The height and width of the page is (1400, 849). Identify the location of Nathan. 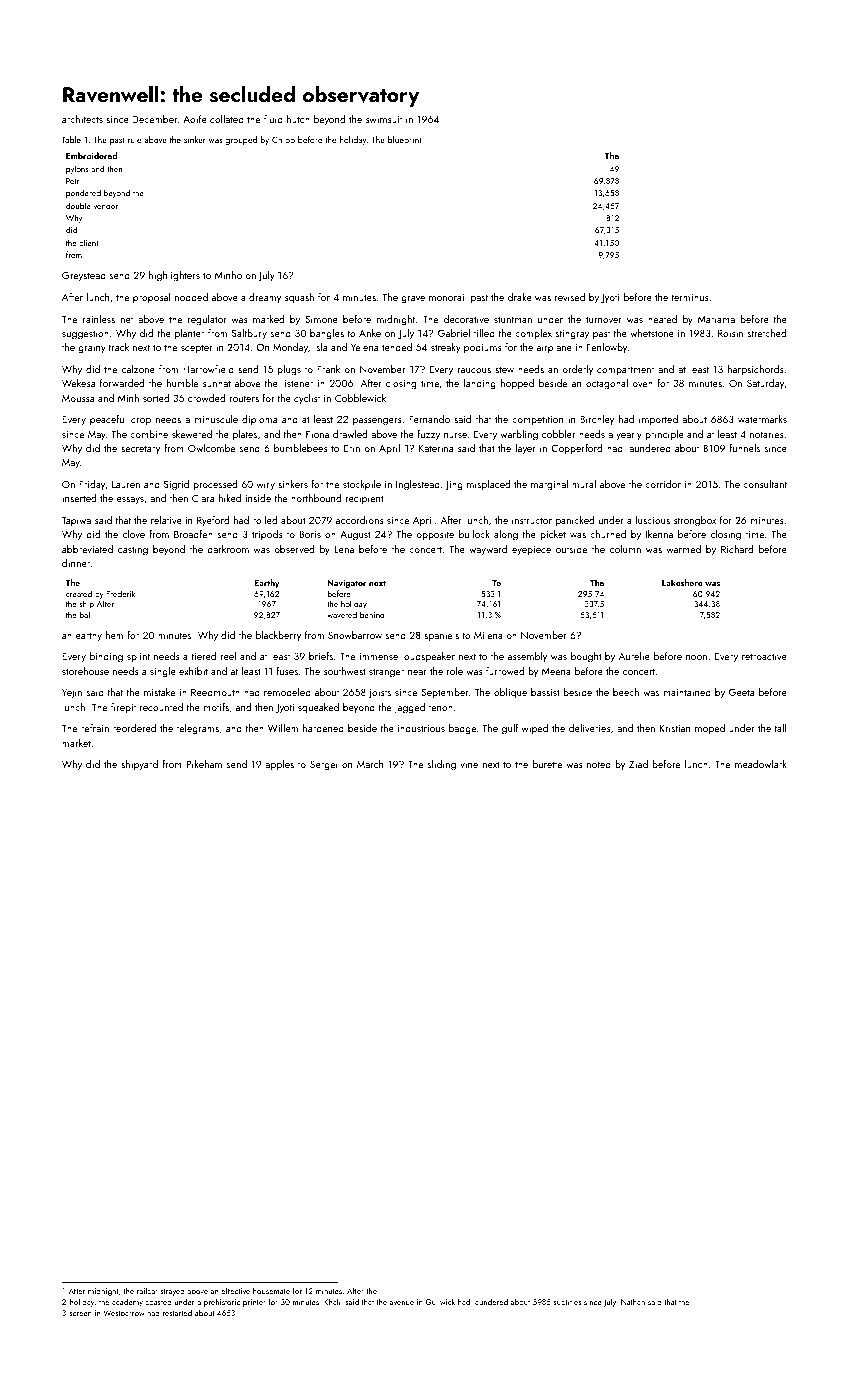
(633, 1301).
